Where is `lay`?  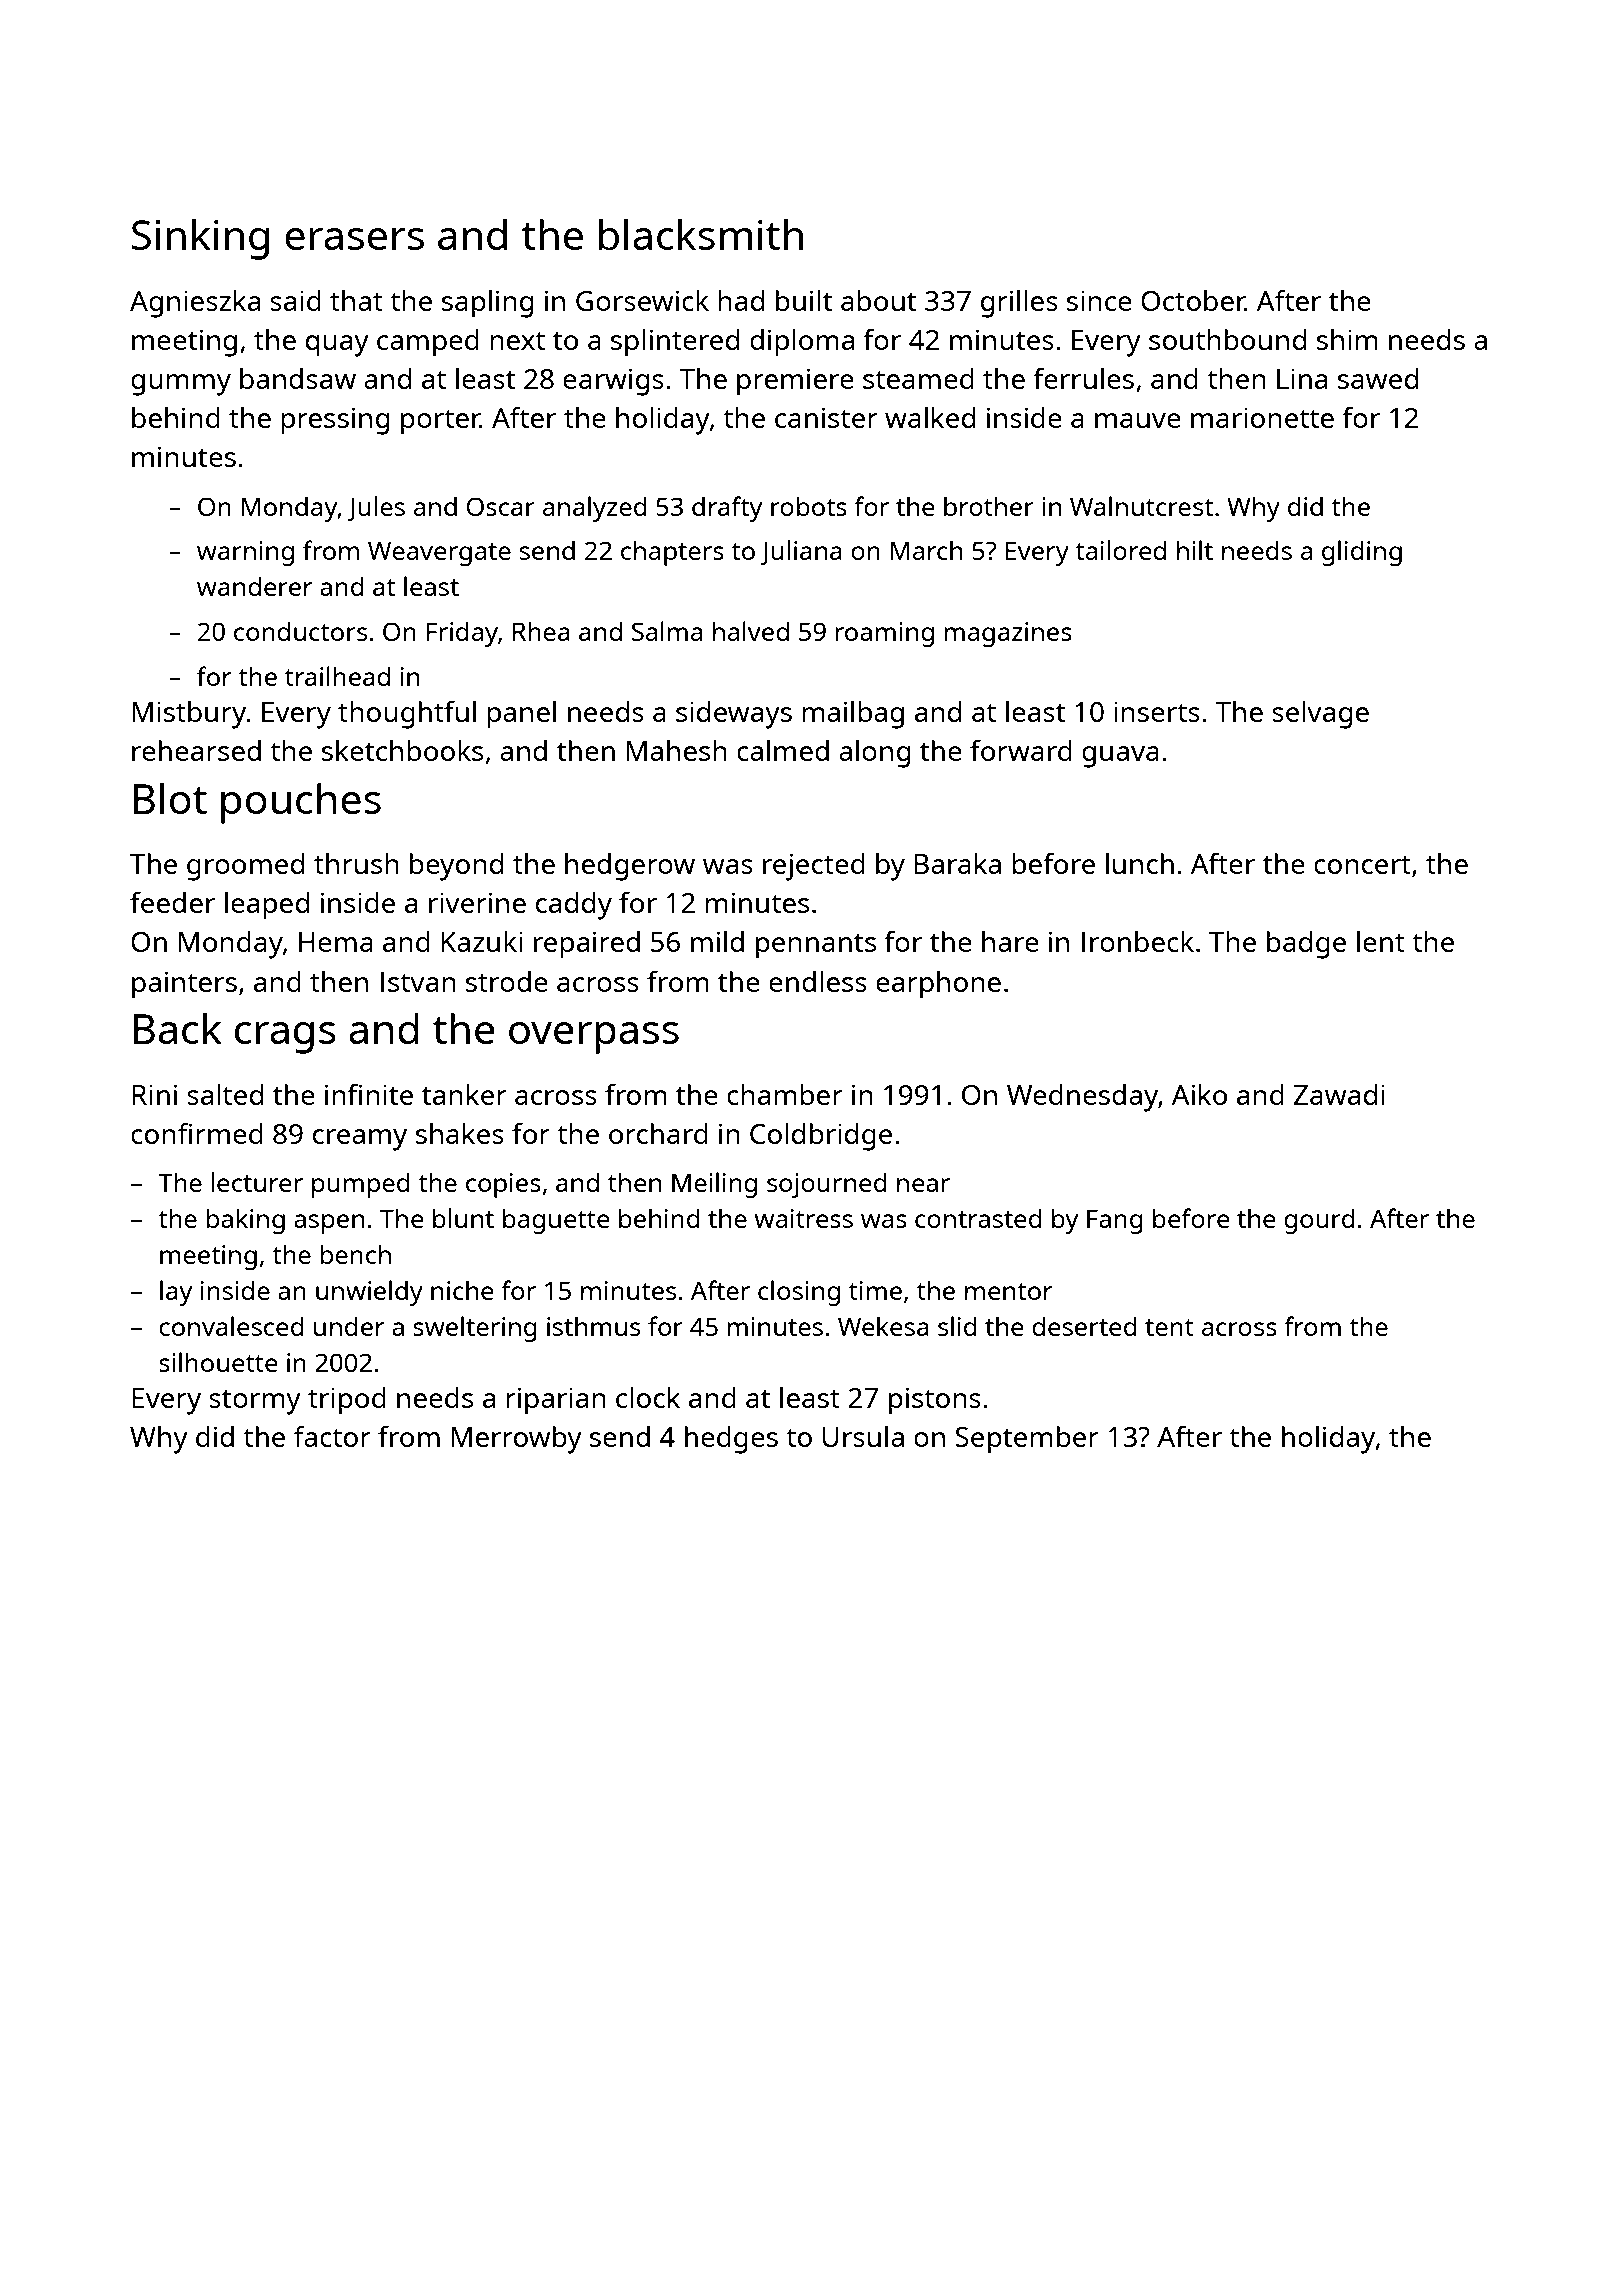
lay is located at coordinates (176, 1293).
